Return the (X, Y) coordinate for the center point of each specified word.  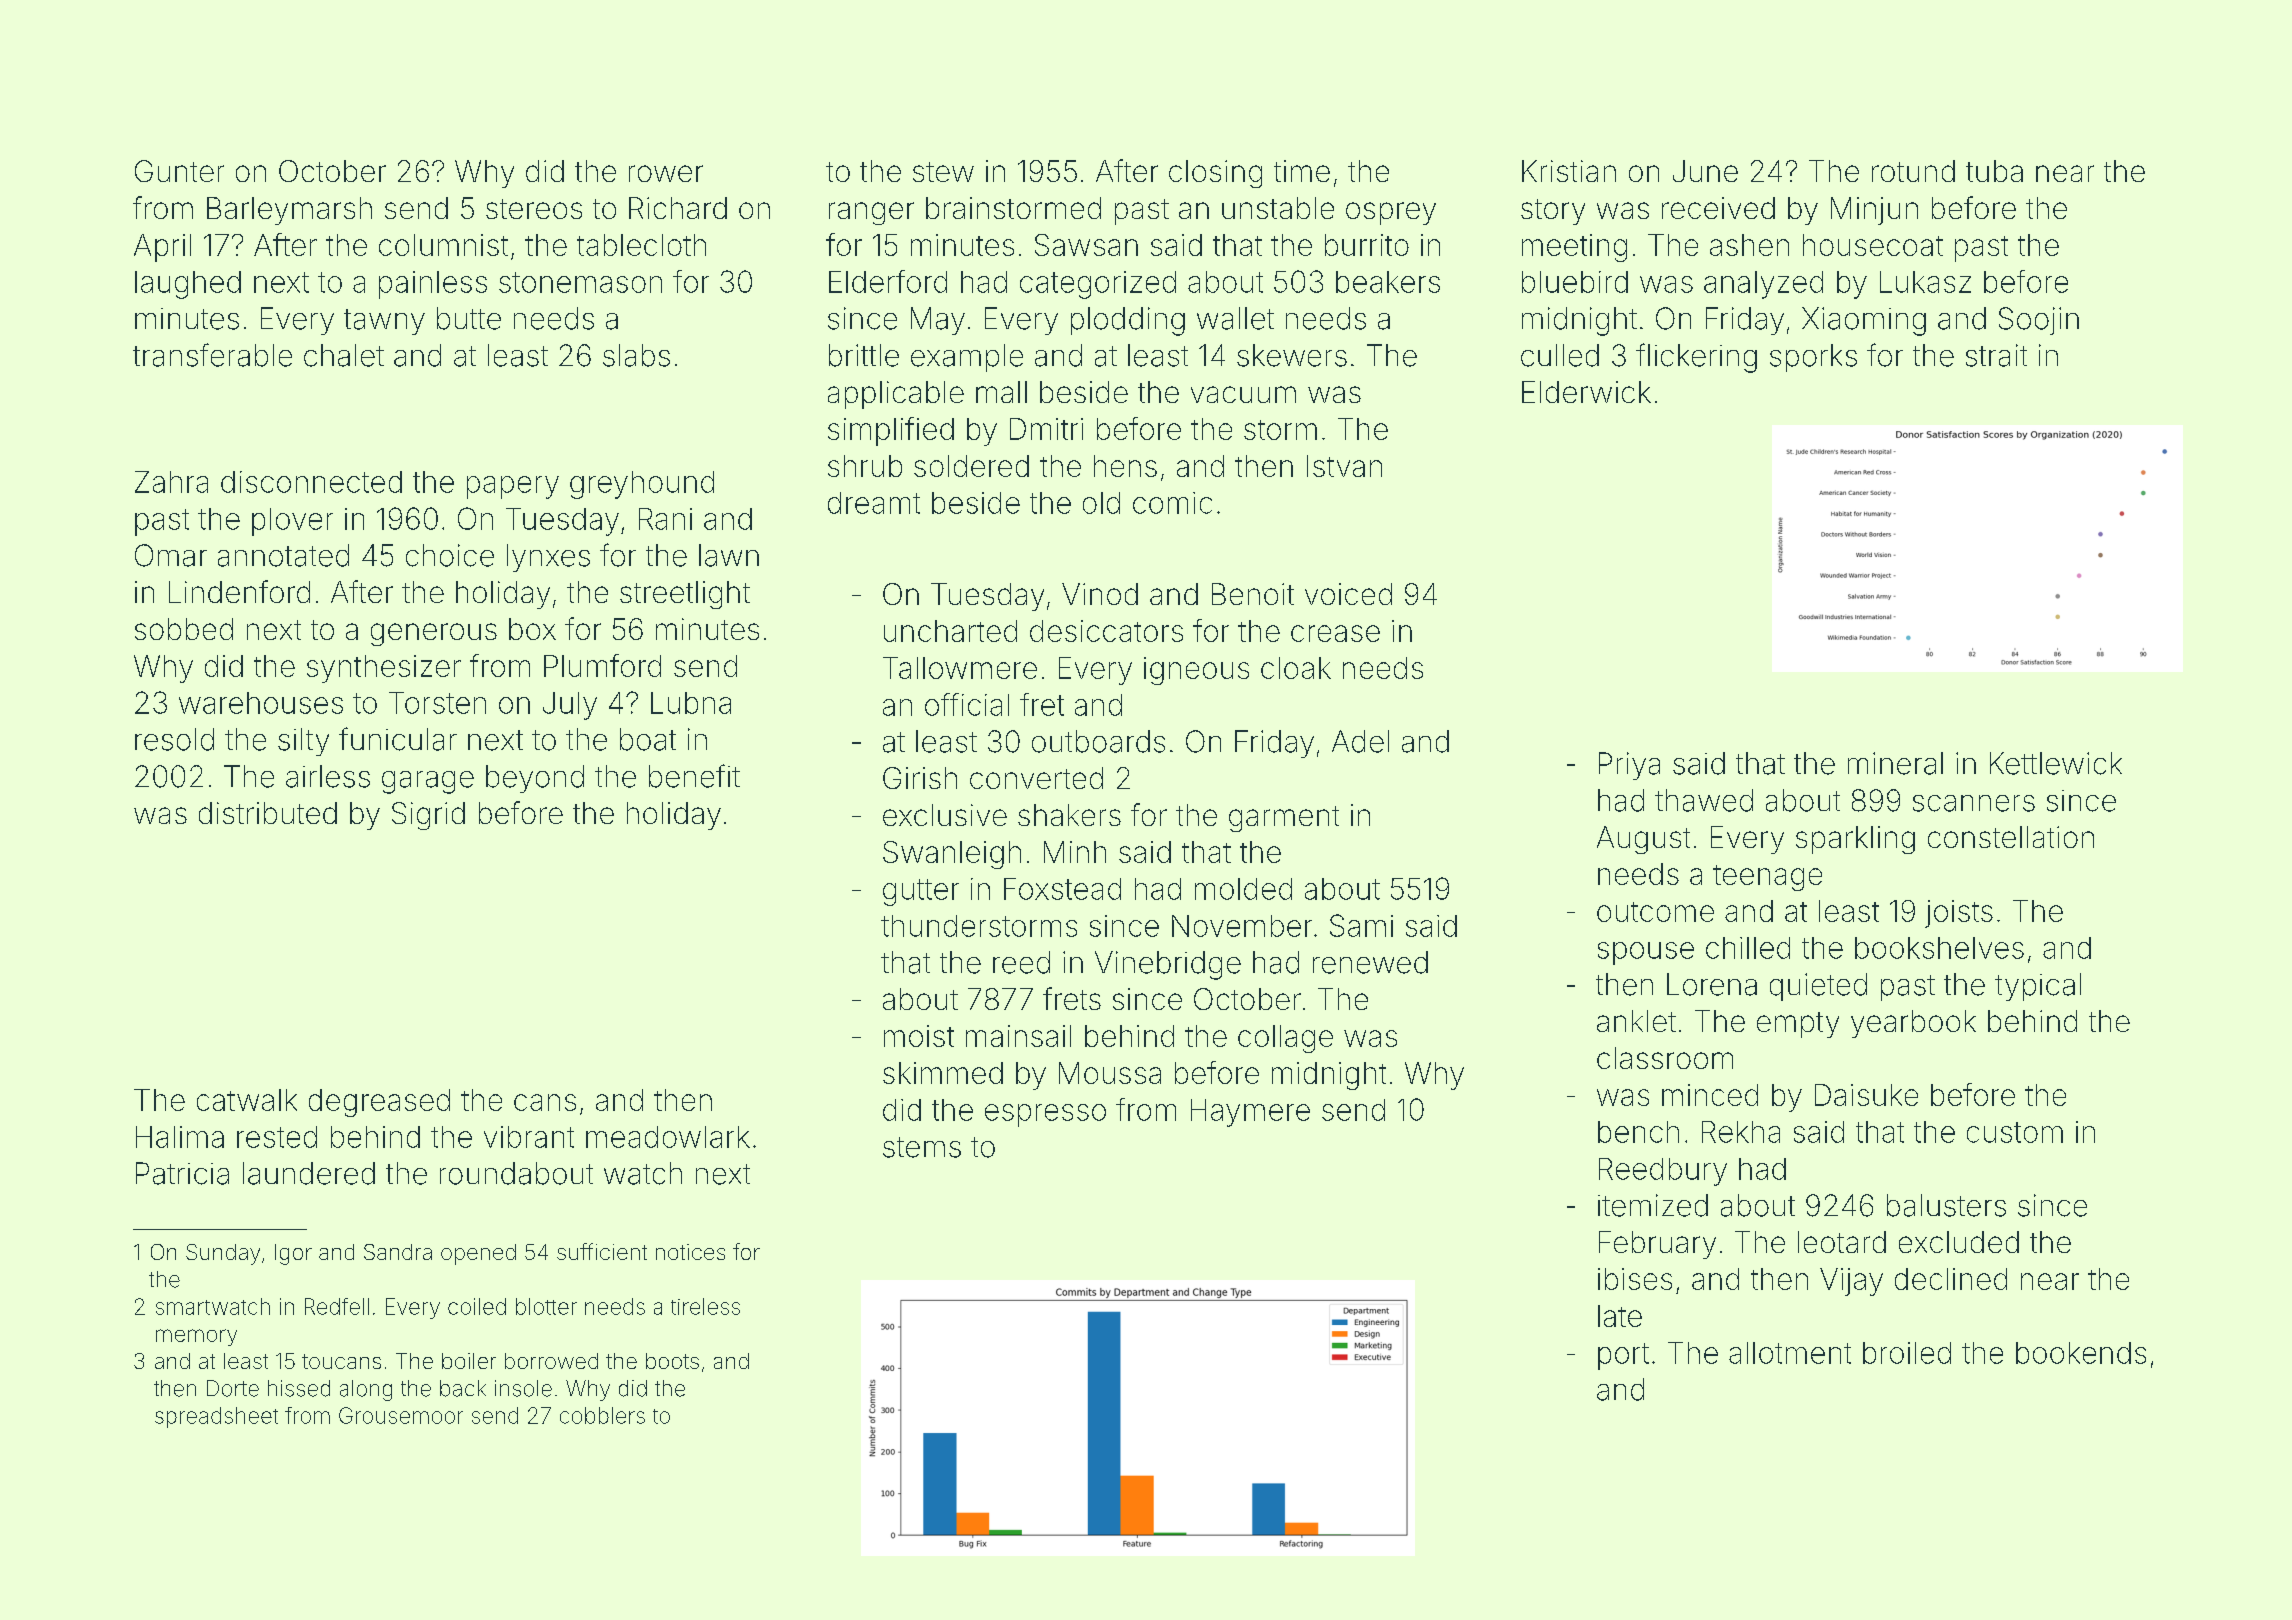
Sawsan (1086, 245)
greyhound (642, 485)
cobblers (602, 1415)
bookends (2081, 1353)
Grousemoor (401, 1415)
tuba (1994, 171)
